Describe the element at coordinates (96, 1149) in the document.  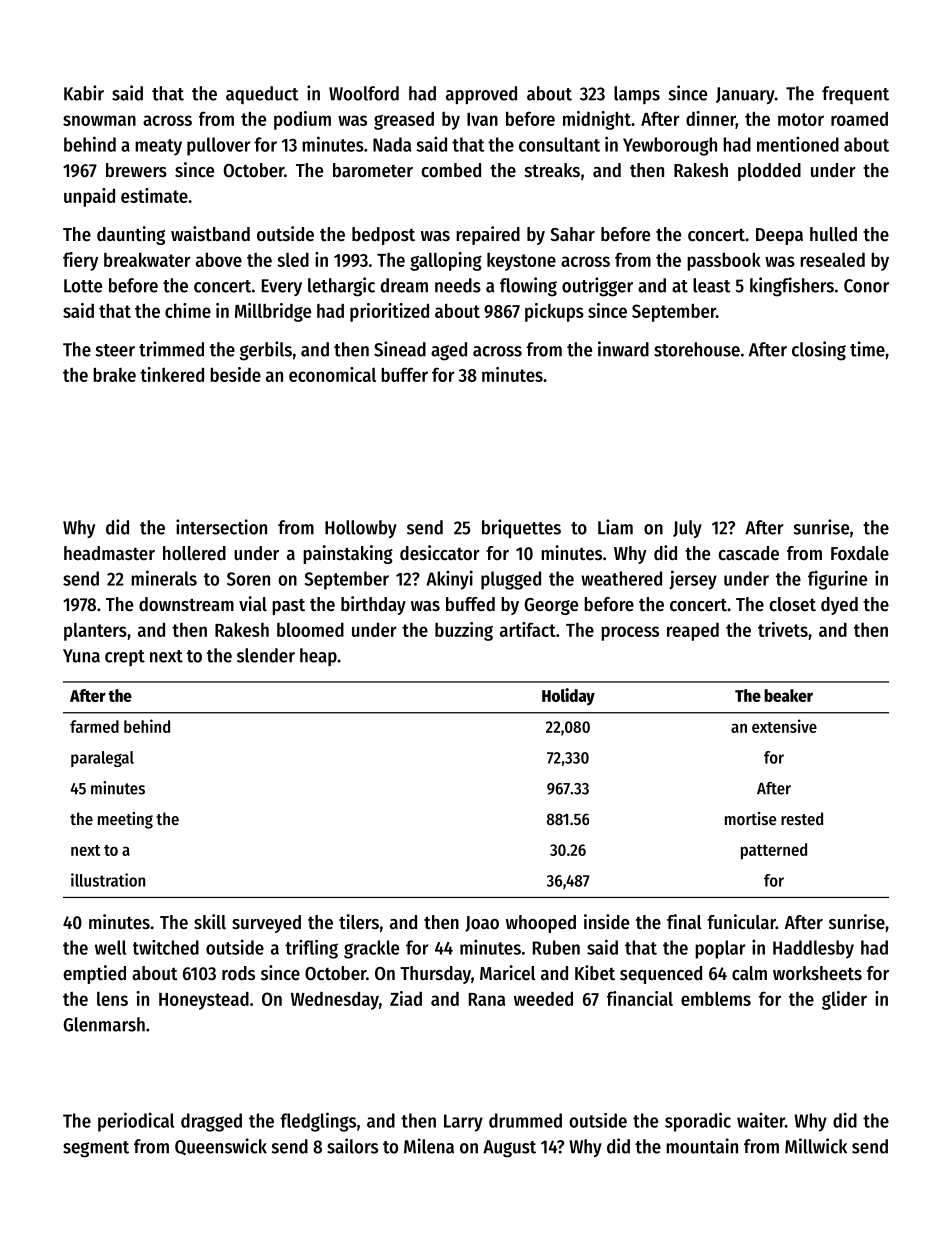
I see `segment` at that location.
